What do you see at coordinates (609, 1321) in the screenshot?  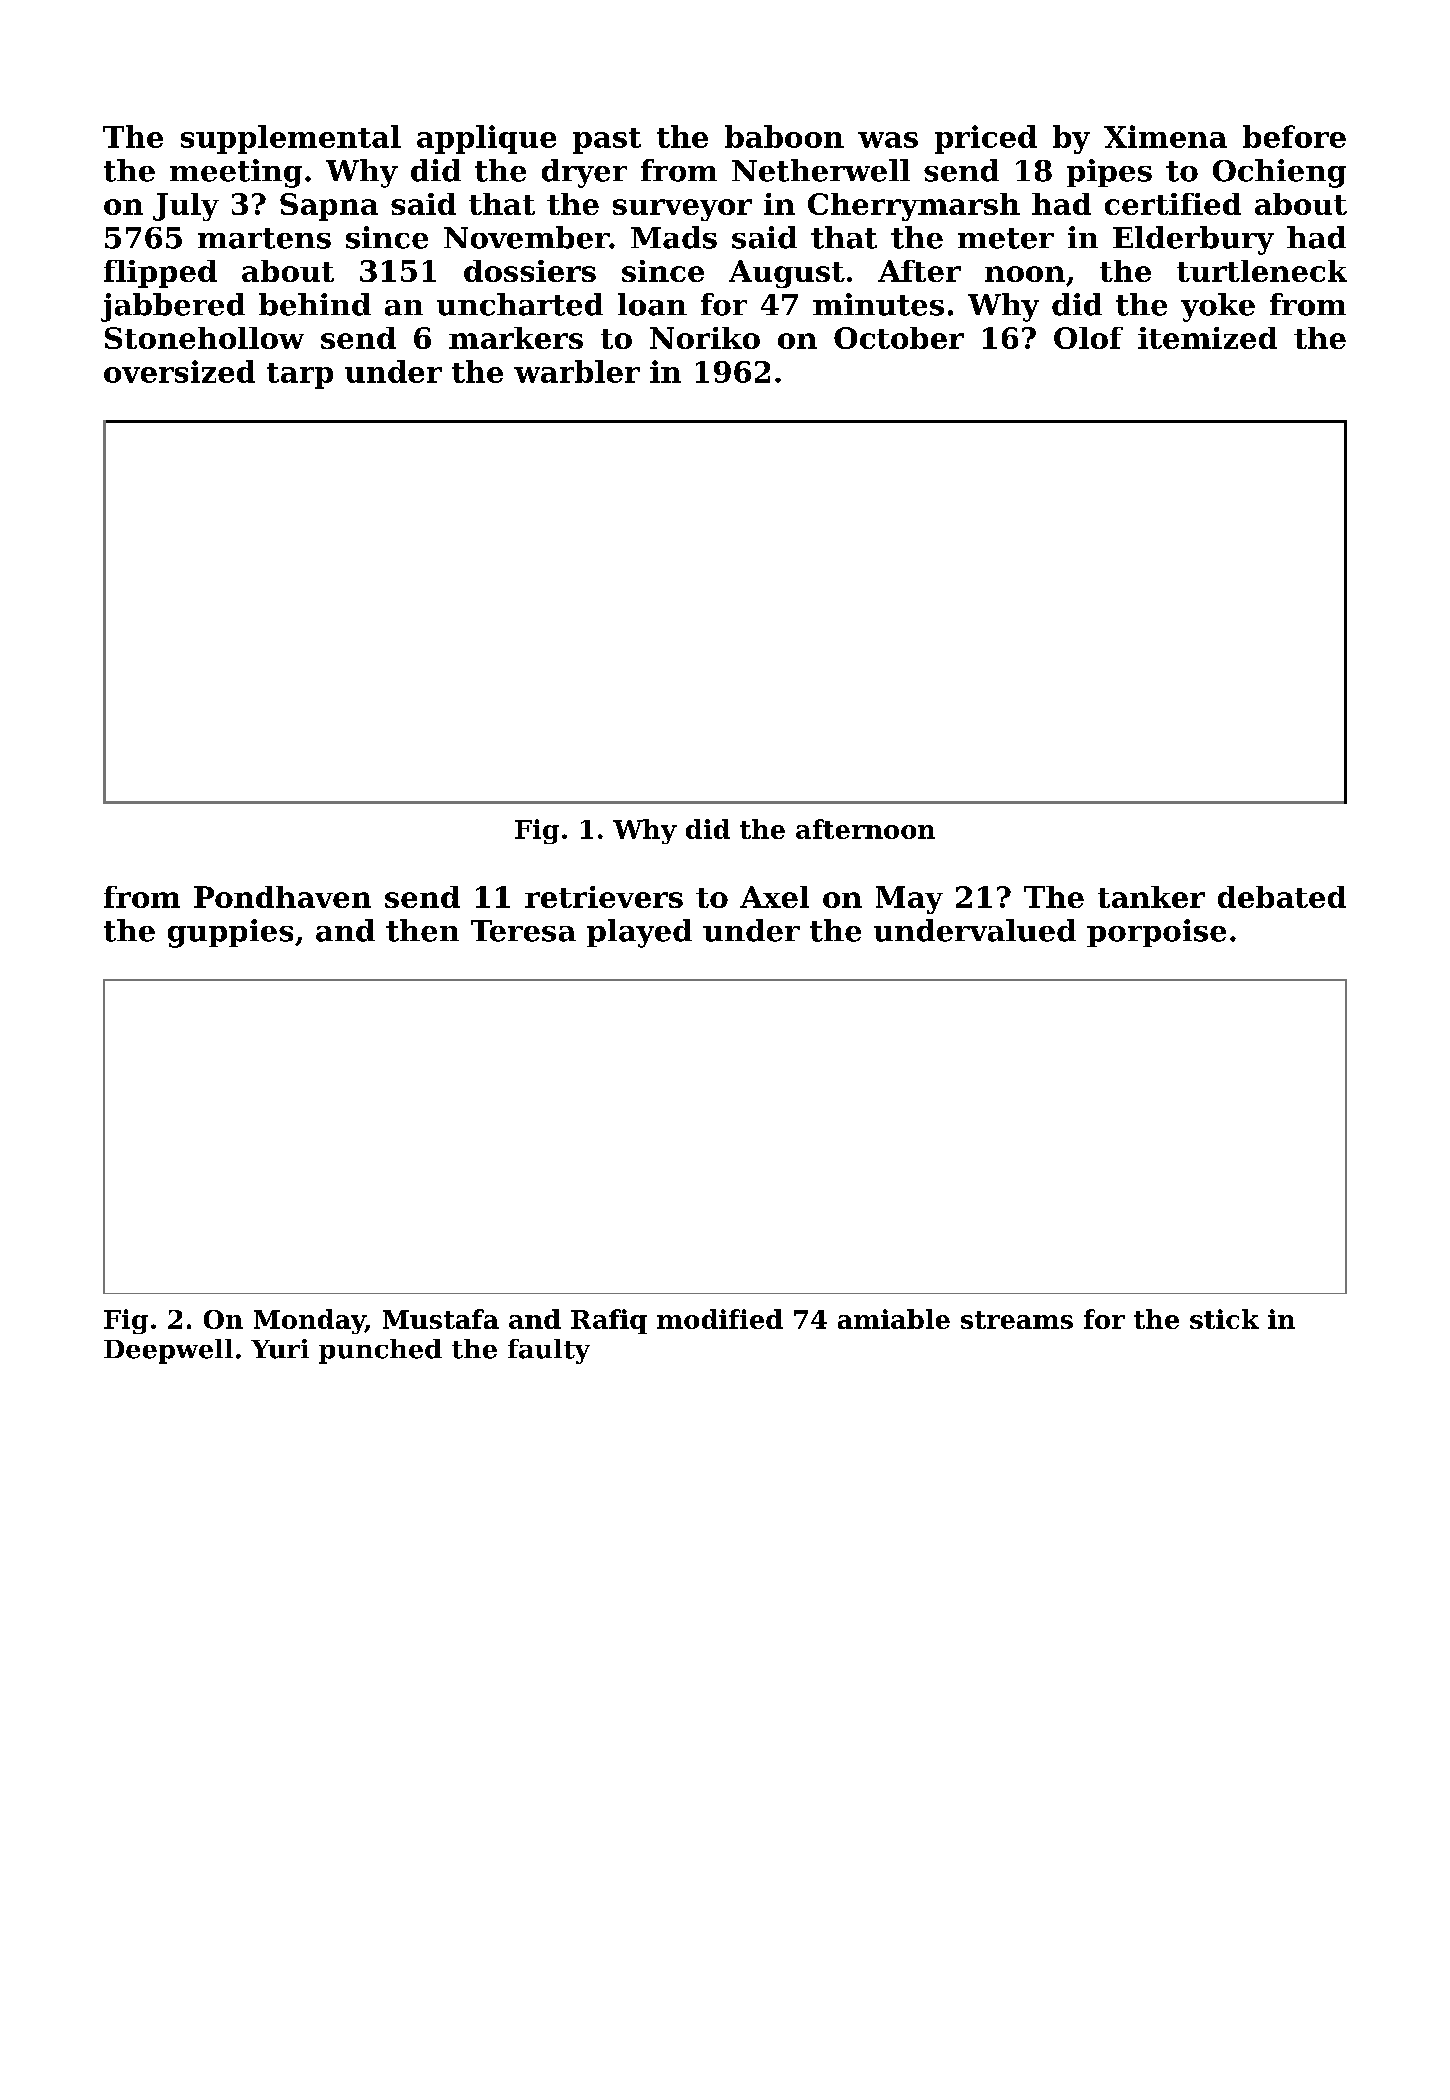 I see `Rafiq` at bounding box center [609, 1321].
